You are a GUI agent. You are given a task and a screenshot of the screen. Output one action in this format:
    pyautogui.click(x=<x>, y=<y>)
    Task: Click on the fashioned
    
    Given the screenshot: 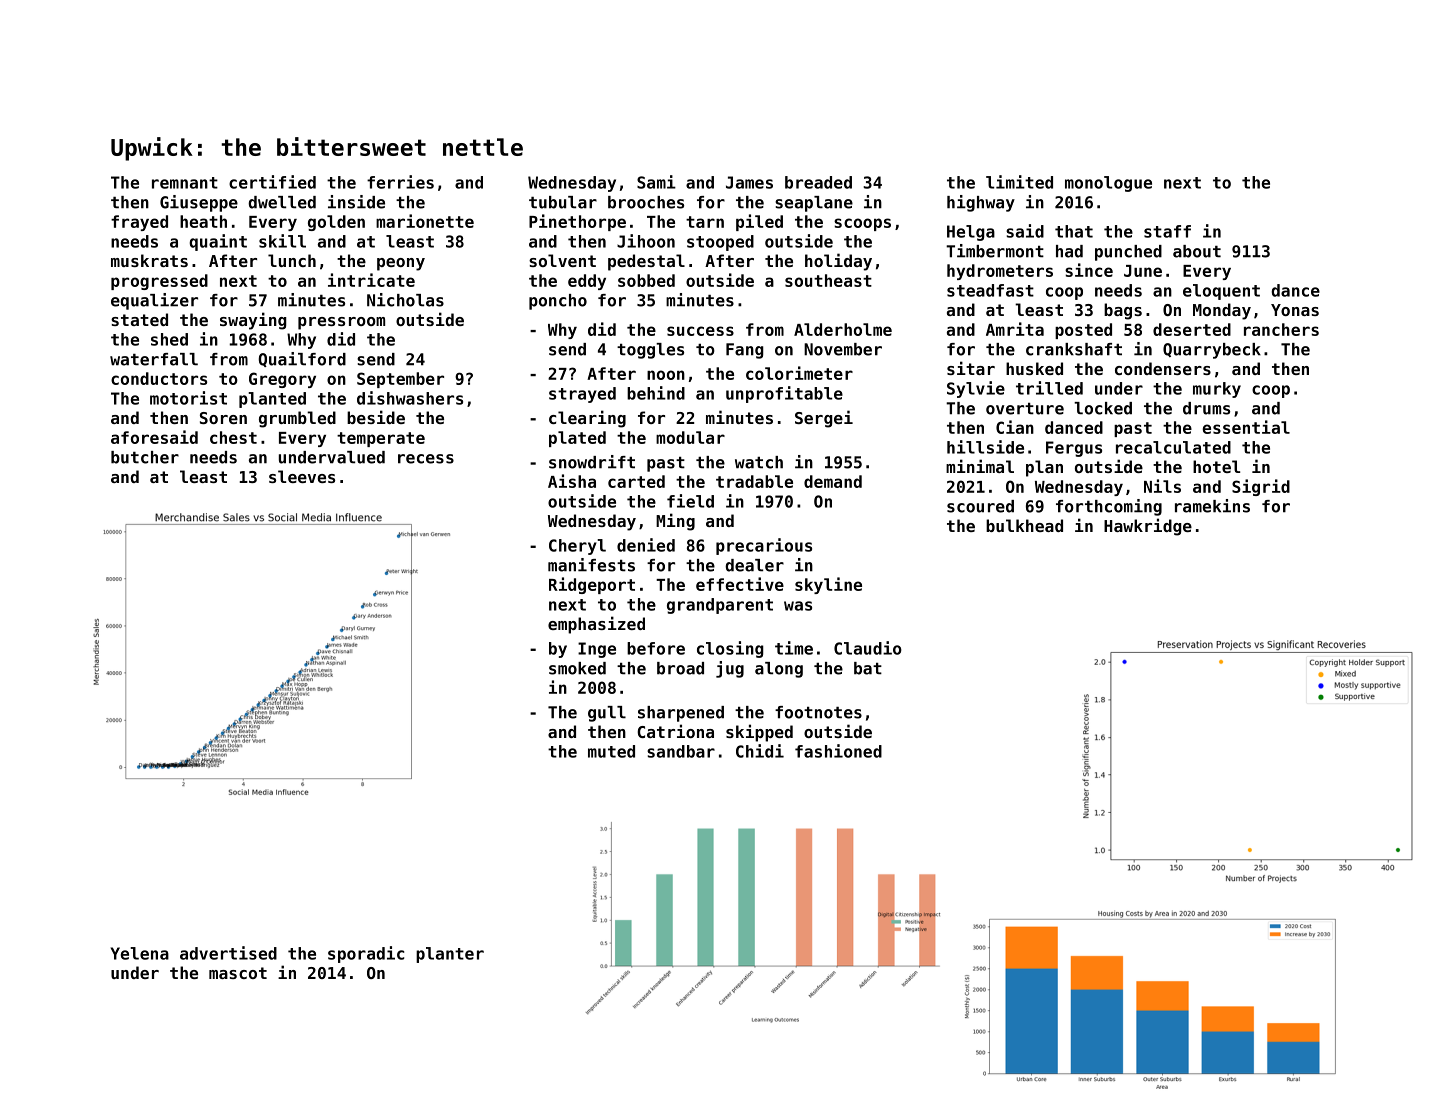 What is the action you would take?
    pyautogui.click(x=838, y=751)
